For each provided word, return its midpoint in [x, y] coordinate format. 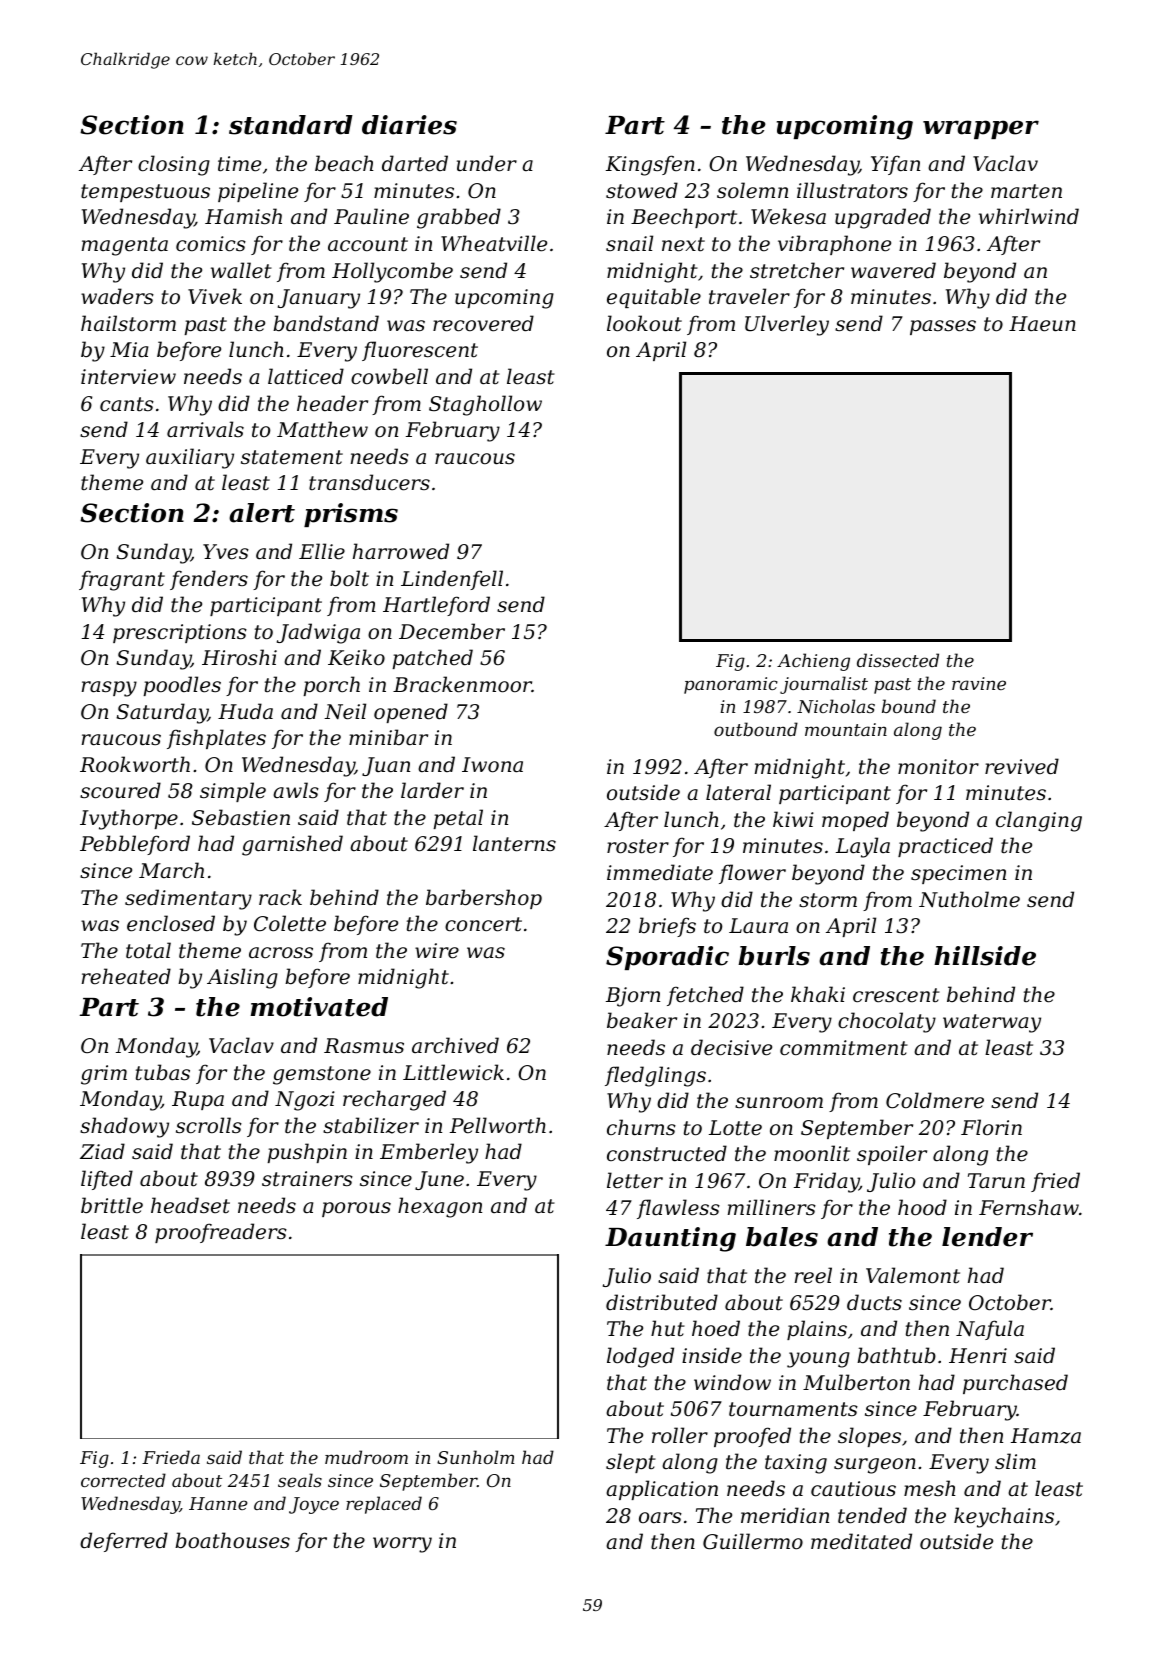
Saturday [162, 713]
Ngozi [305, 1101]
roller [680, 1435]
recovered [483, 323]
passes [943, 327]
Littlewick [453, 1072]
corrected [123, 1480]
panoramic [731, 685]
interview [128, 377]
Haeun [1042, 324]
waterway [992, 1023]
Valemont [913, 1275]
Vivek [215, 296]
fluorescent [420, 351]
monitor [938, 767]
